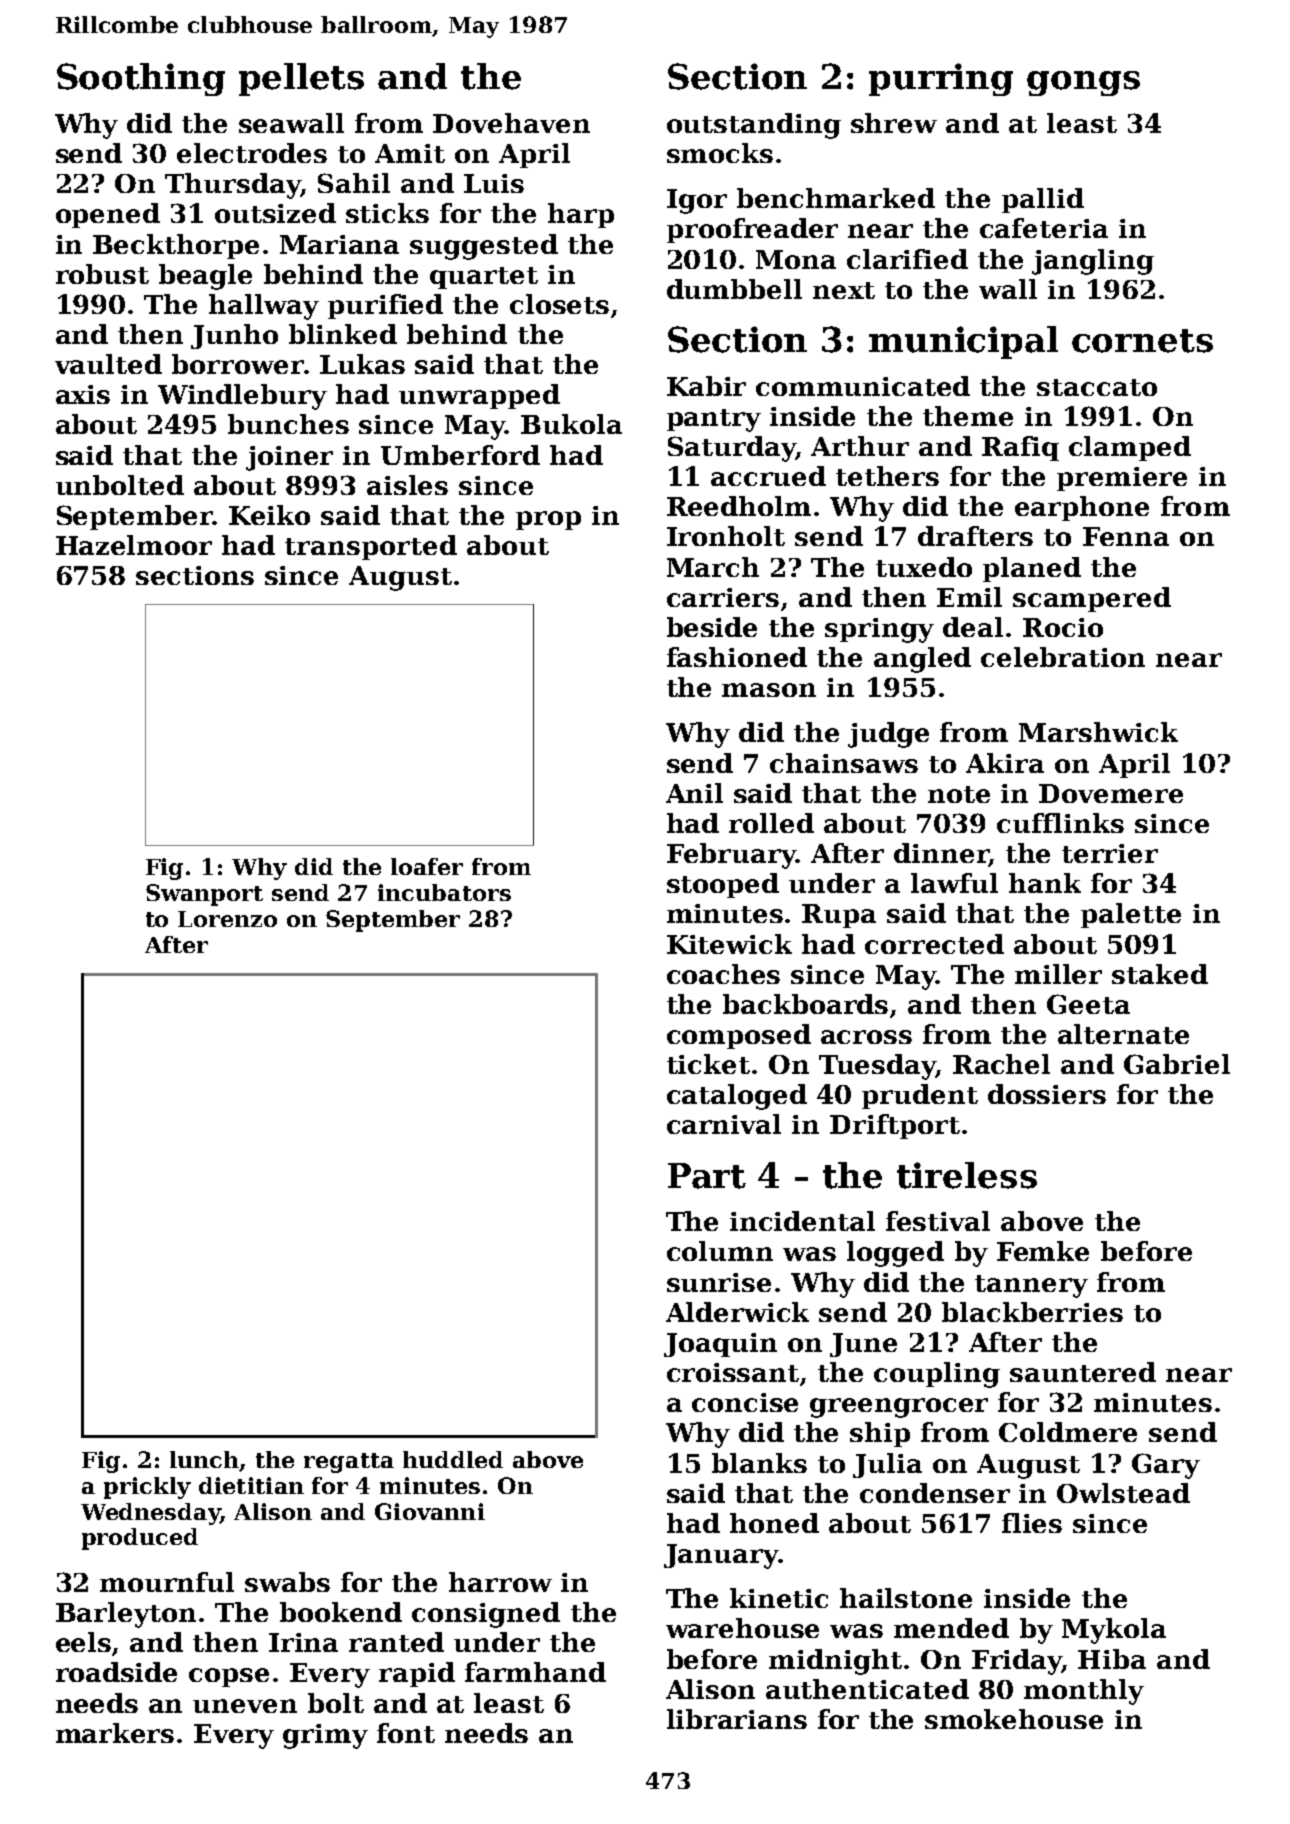  What do you see at coordinates (706, 386) in the document?
I see `Kabir` at bounding box center [706, 386].
